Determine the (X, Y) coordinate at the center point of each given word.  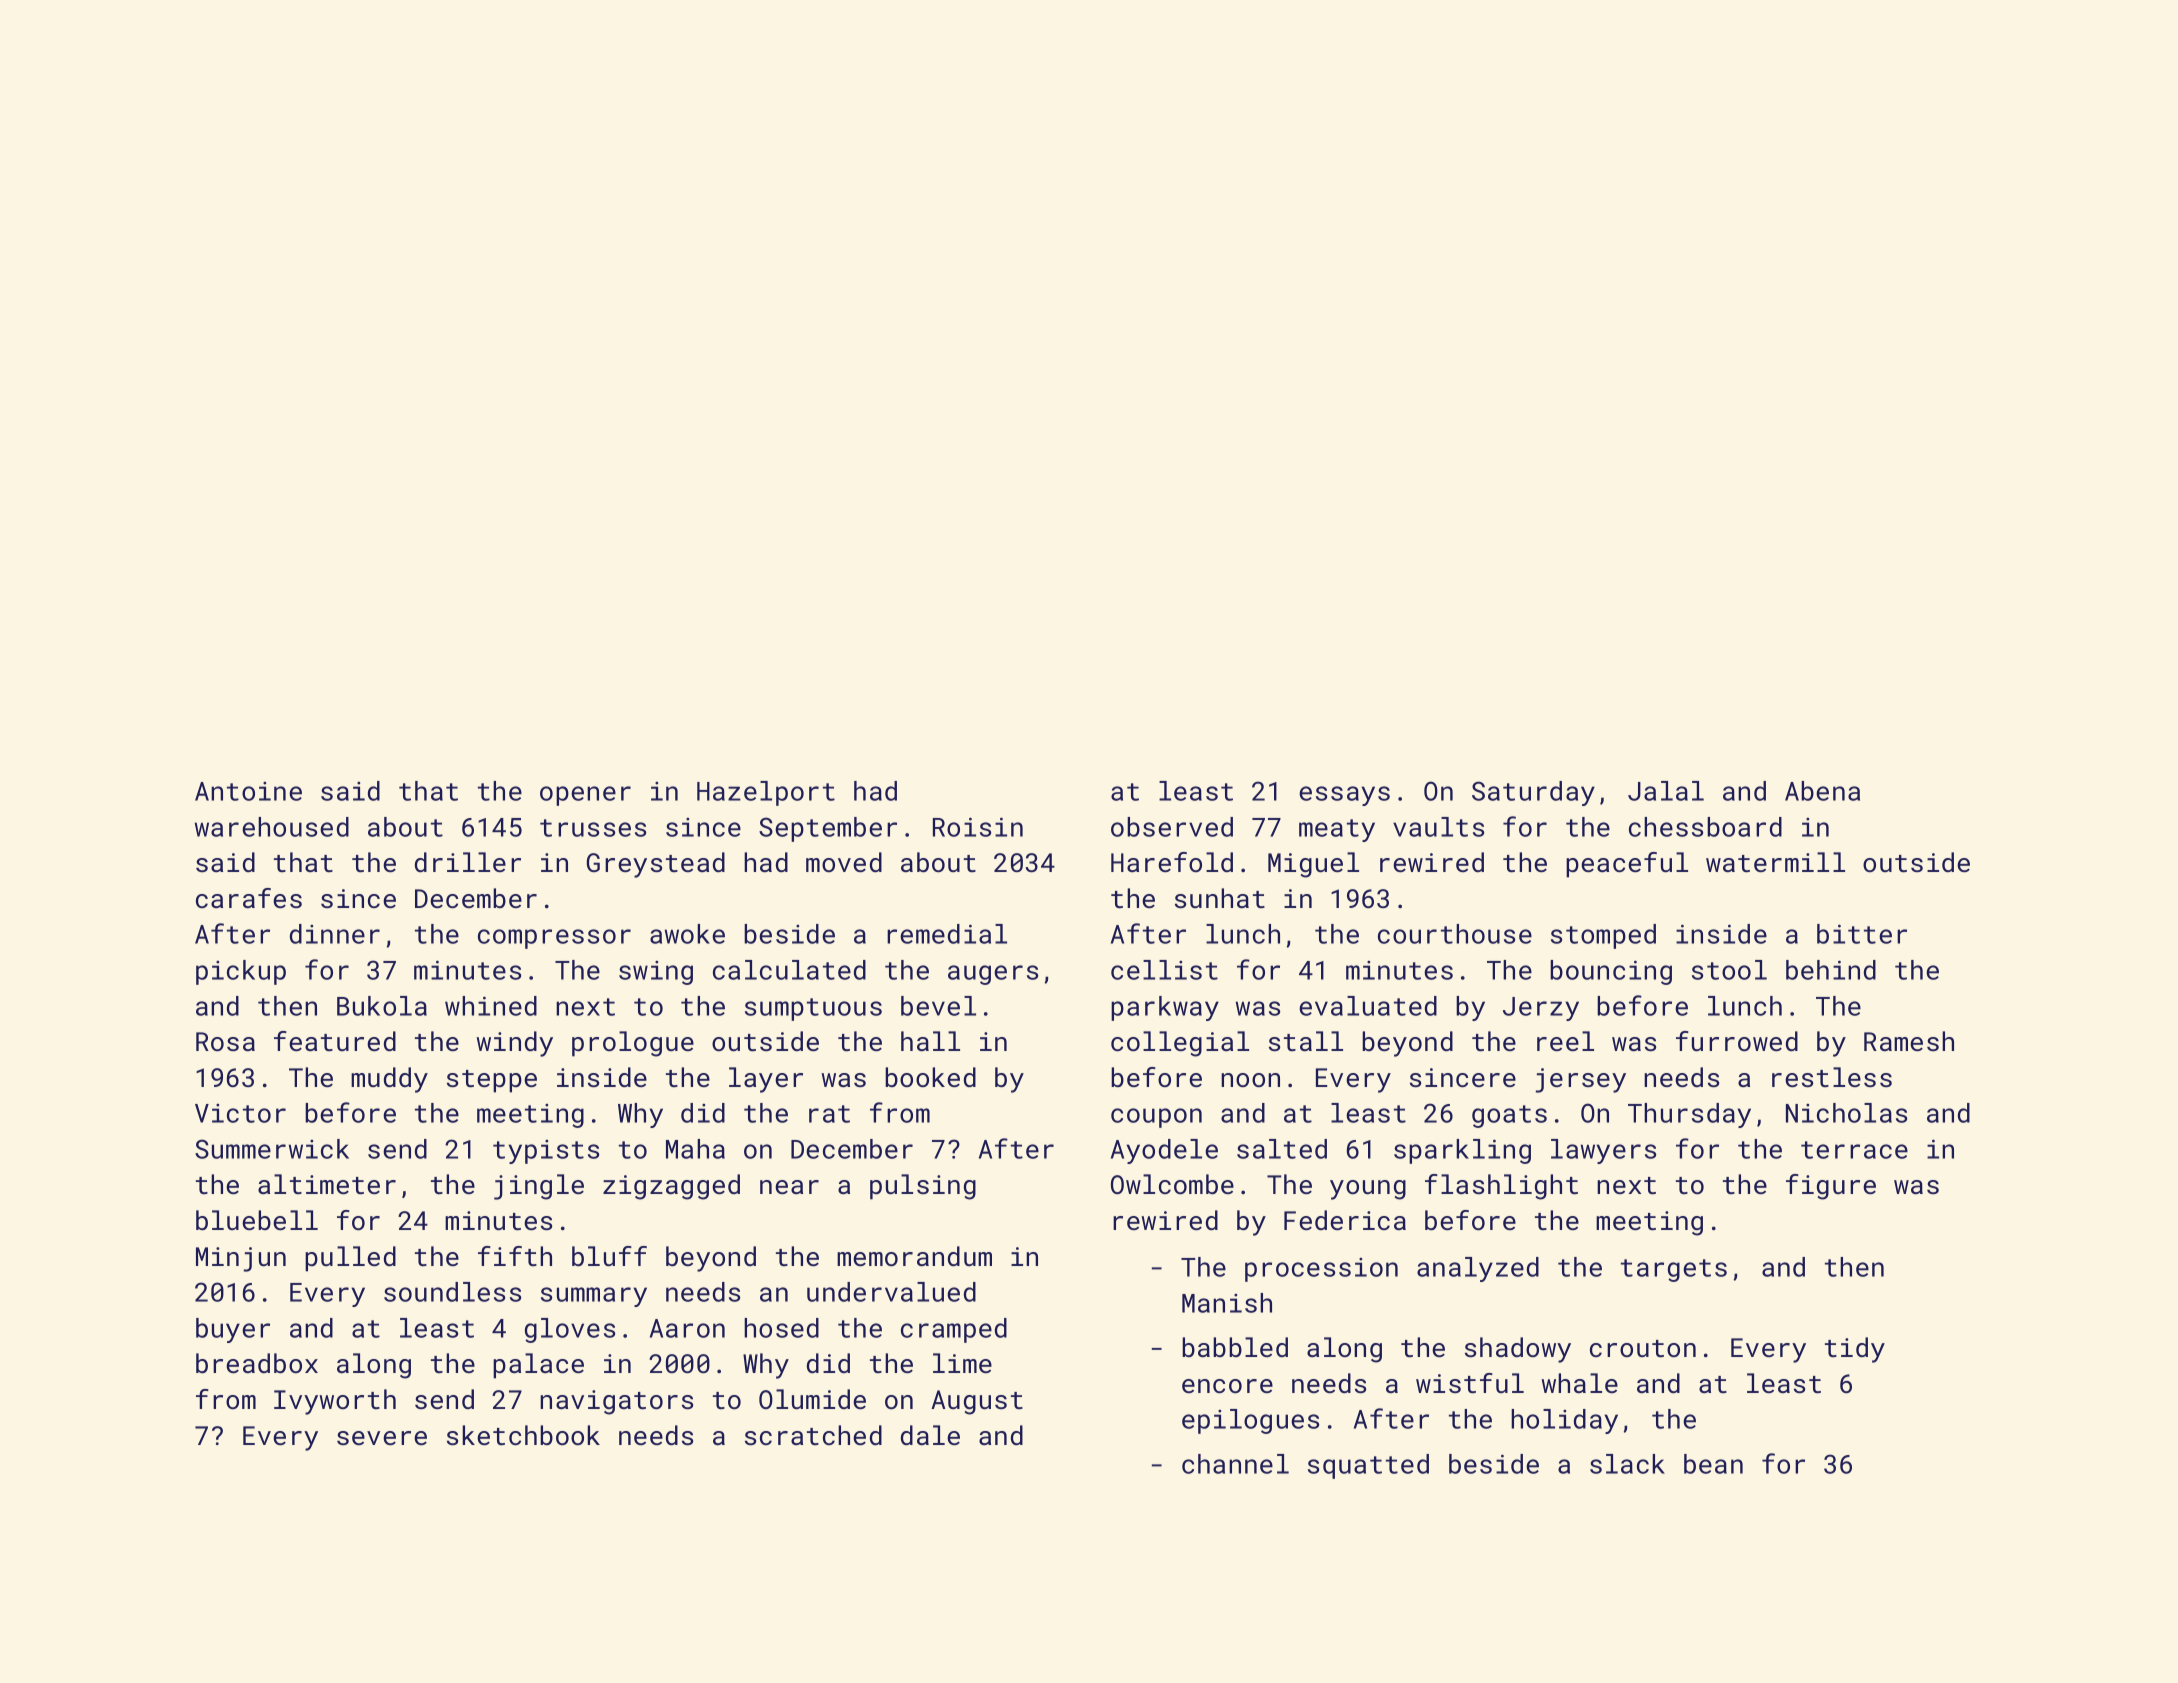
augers (993, 975)
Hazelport (766, 793)
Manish (1227, 1303)
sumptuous (813, 1009)
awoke (687, 934)
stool (1729, 970)
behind (1831, 970)
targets (1674, 1270)
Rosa (225, 1041)
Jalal (1666, 791)
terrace (1854, 1150)
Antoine (248, 791)
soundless (452, 1292)
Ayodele (1164, 1151)
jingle (539, 1187)
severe (382, 1438)
